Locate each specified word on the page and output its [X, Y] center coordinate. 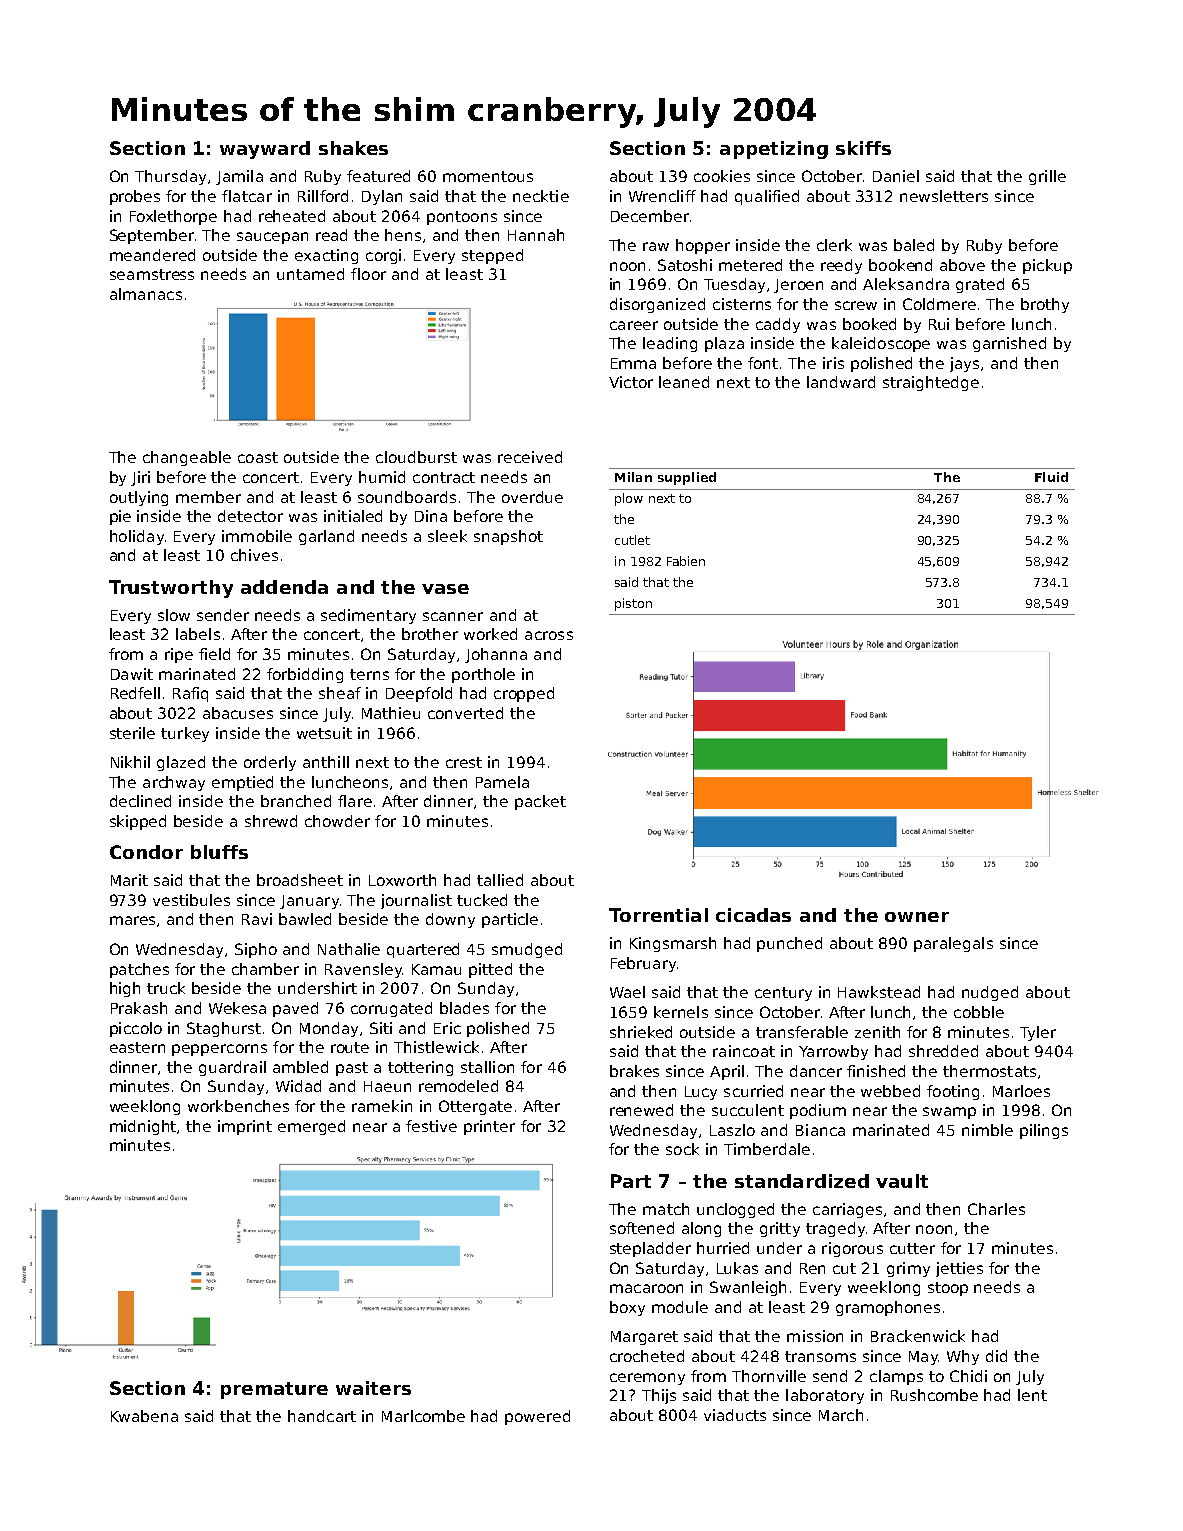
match [666, 1209]
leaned [684, 382]
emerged [311, 1127]
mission [815, 1336]
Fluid [1051, 477]
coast [258, 457]
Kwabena [144, 1416]
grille [1047, 177]
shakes [353, 148]
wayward [265, 150]
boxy [627, 1308]
